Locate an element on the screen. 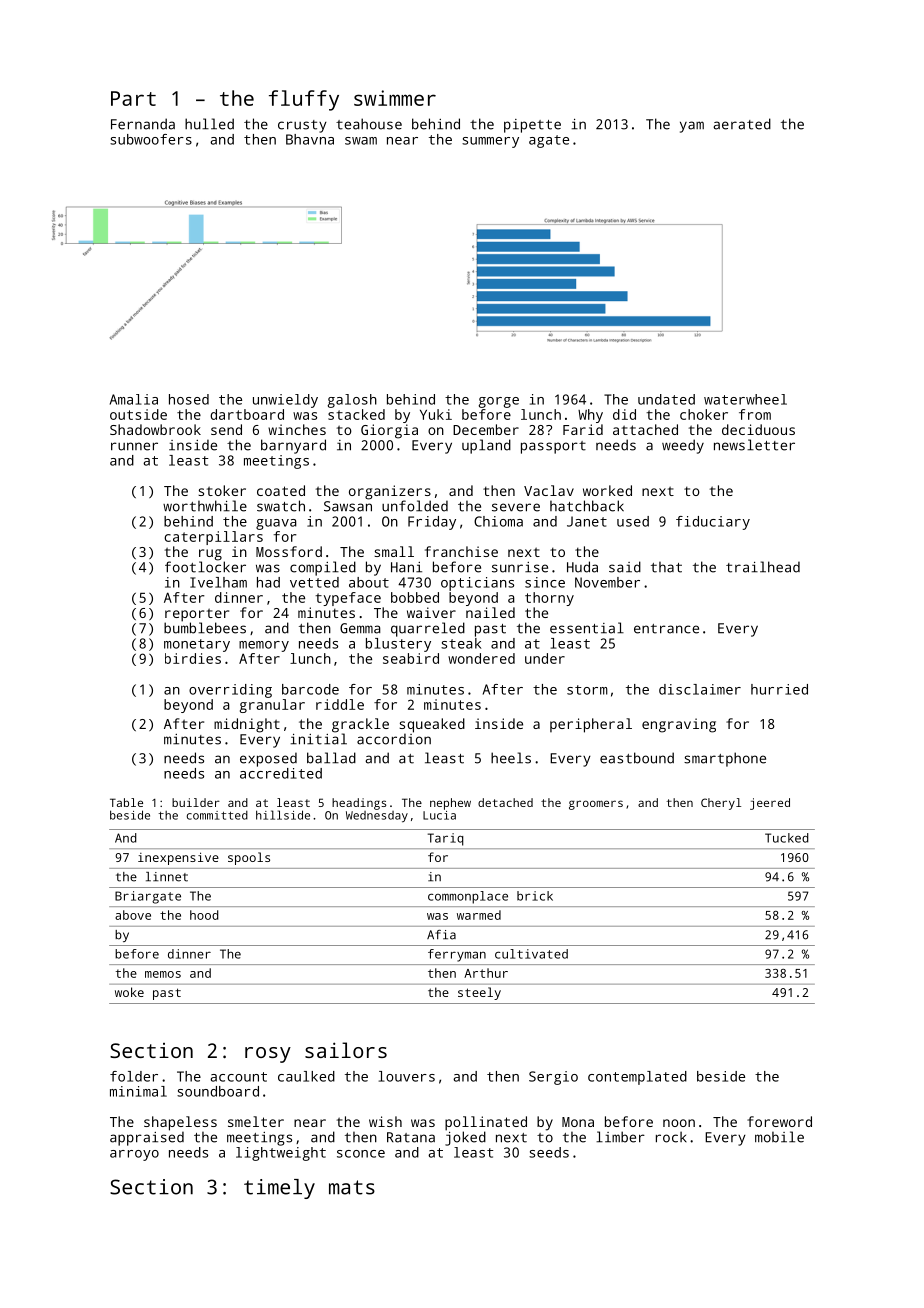  swimmer is located at coordinates (395, 98).
